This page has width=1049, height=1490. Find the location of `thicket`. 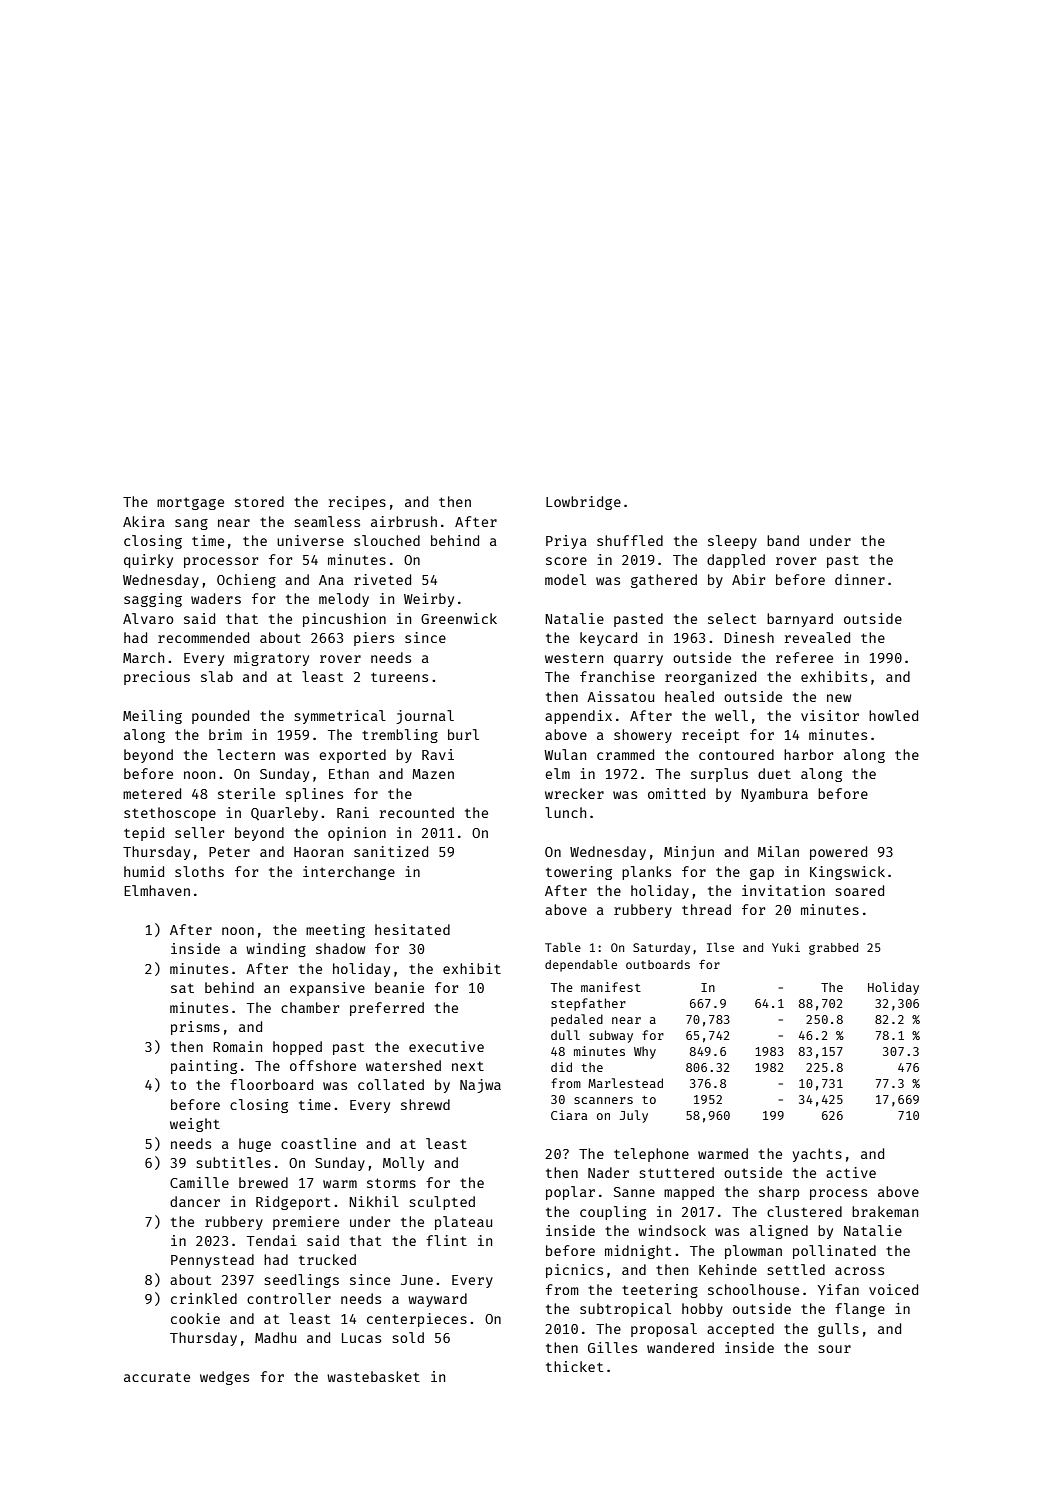

thicket is located at coordinates (574, 1366).
